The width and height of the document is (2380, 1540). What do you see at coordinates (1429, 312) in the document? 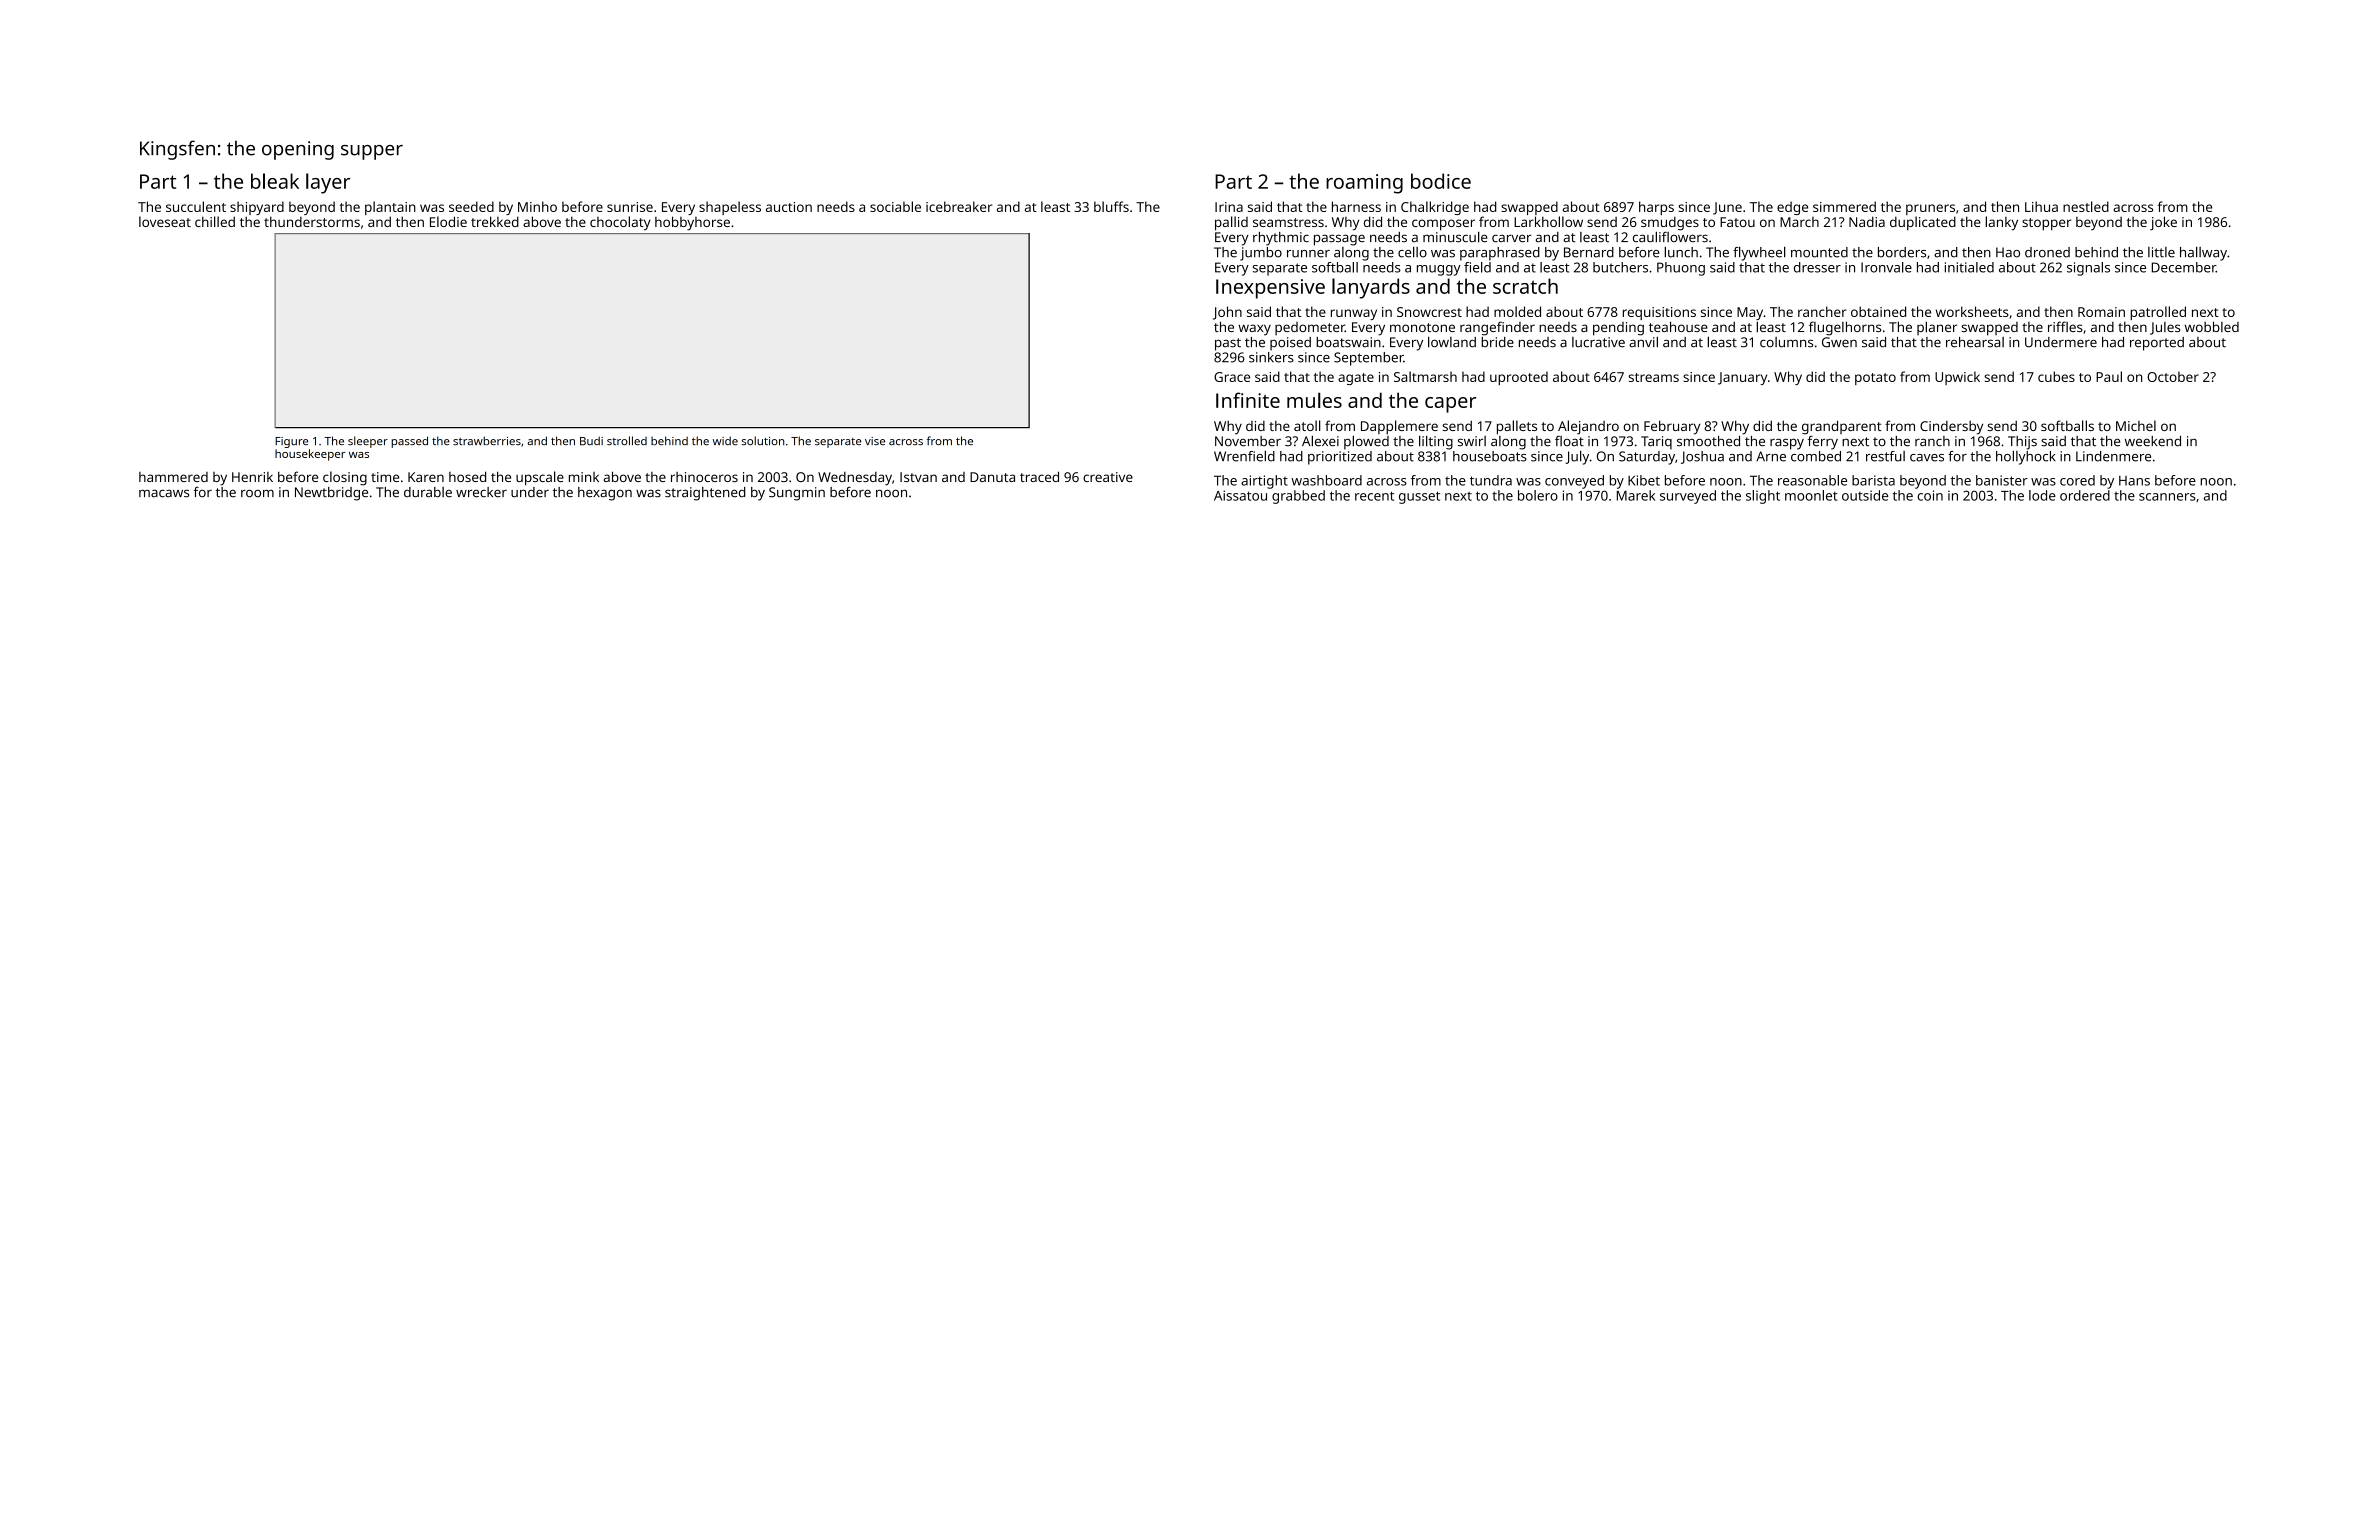
I see `Snowcrest` at bounding box center [1429, 312].
